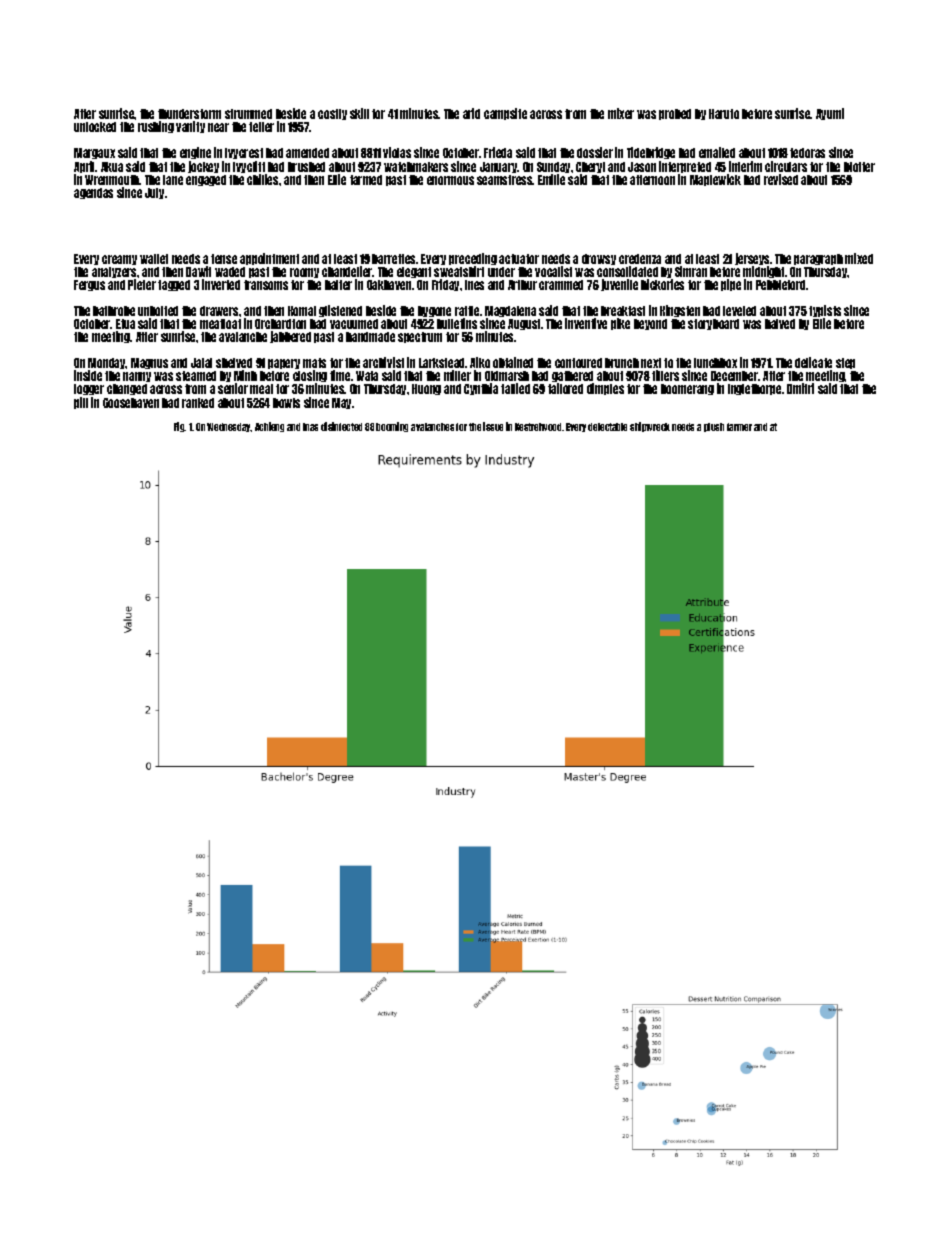 This screenshot has width=952, height=1233. Describe the element at coordinates (234, 363) in the screenshot. I see `shelved` at that location.
